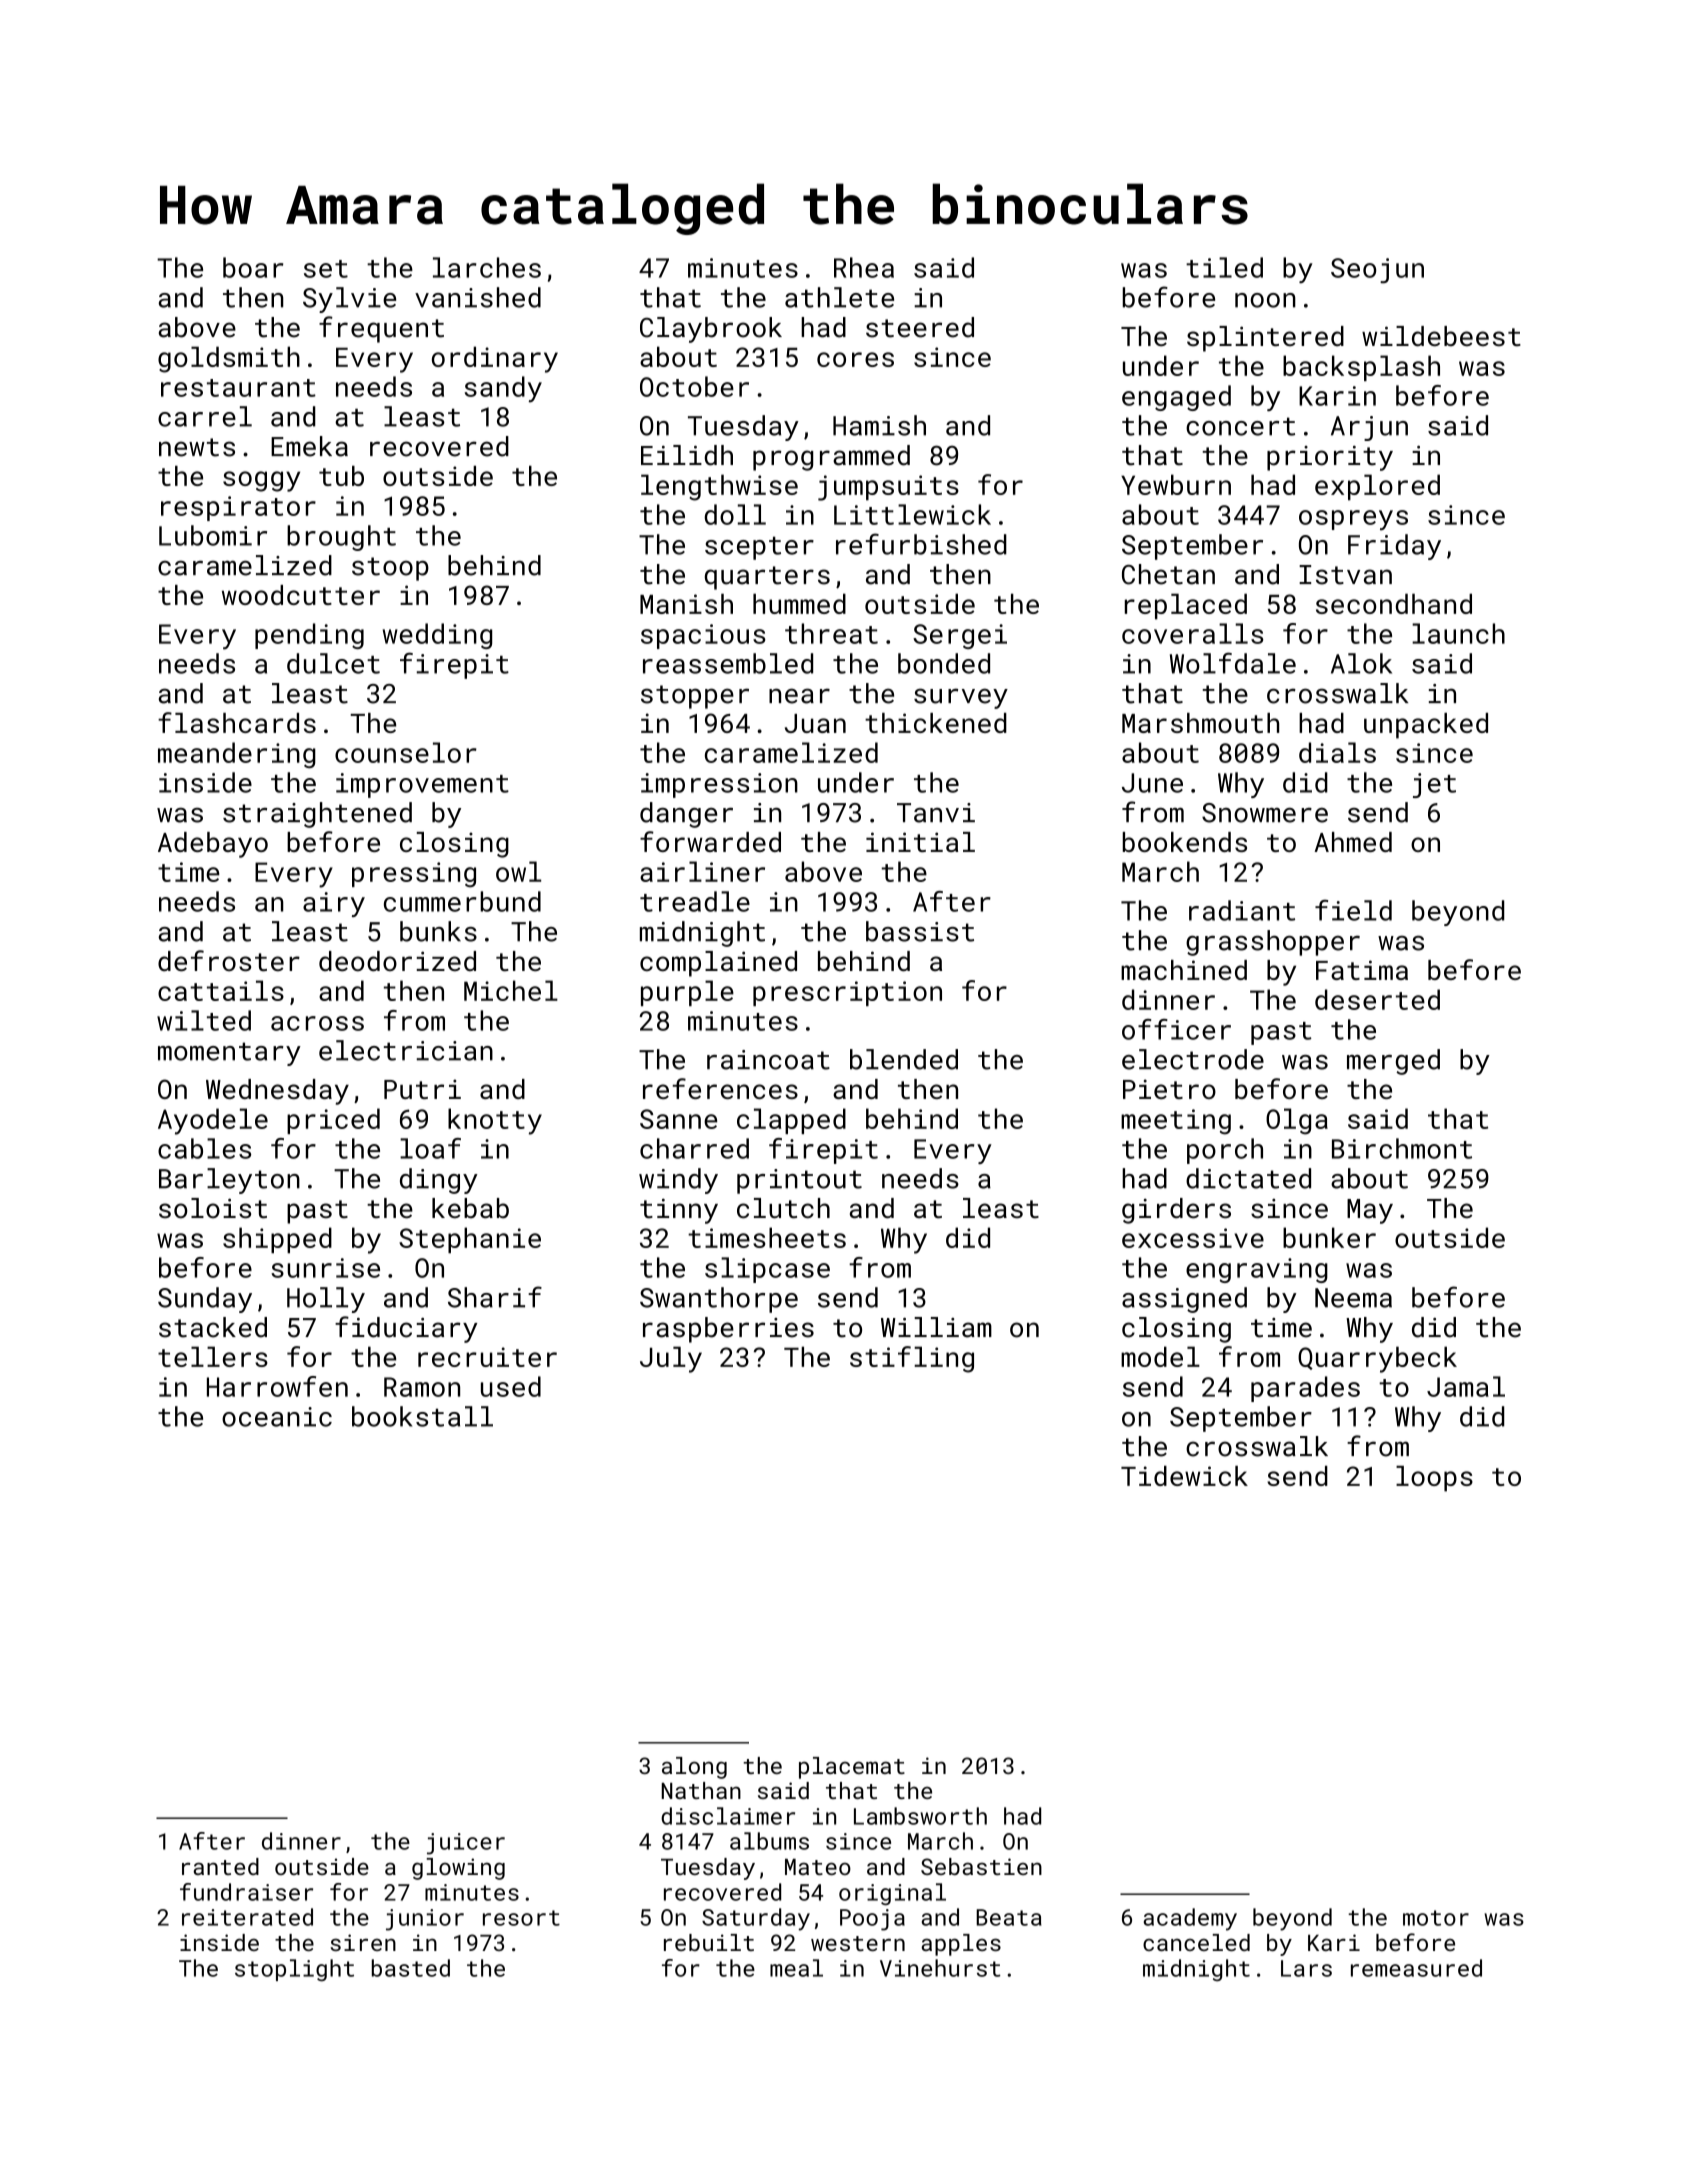  I want to click on Vinehurst, so click(940, 1968).
